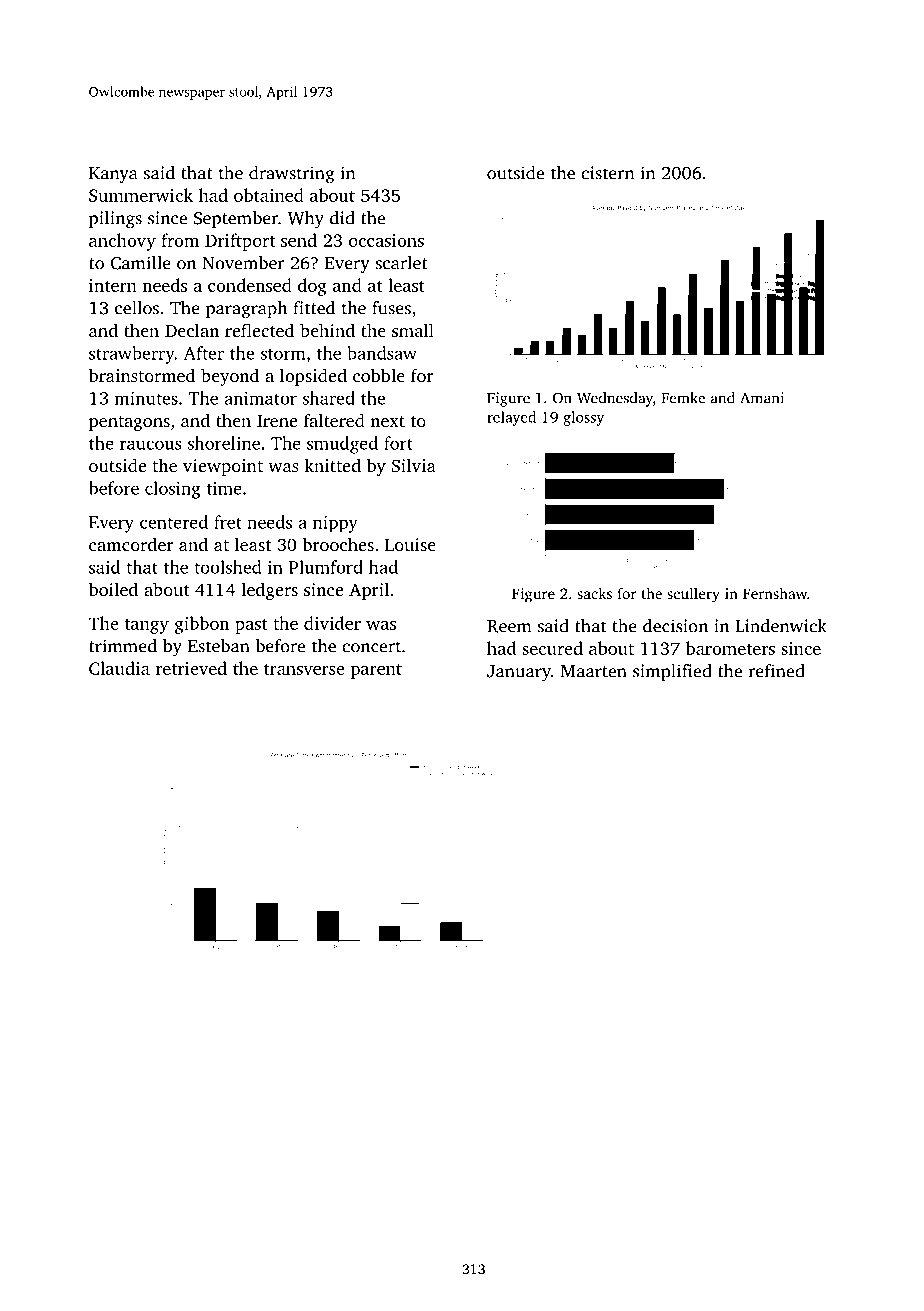  Describe the element at coordinates (342, 218) in the page. I see `did` at that location.
